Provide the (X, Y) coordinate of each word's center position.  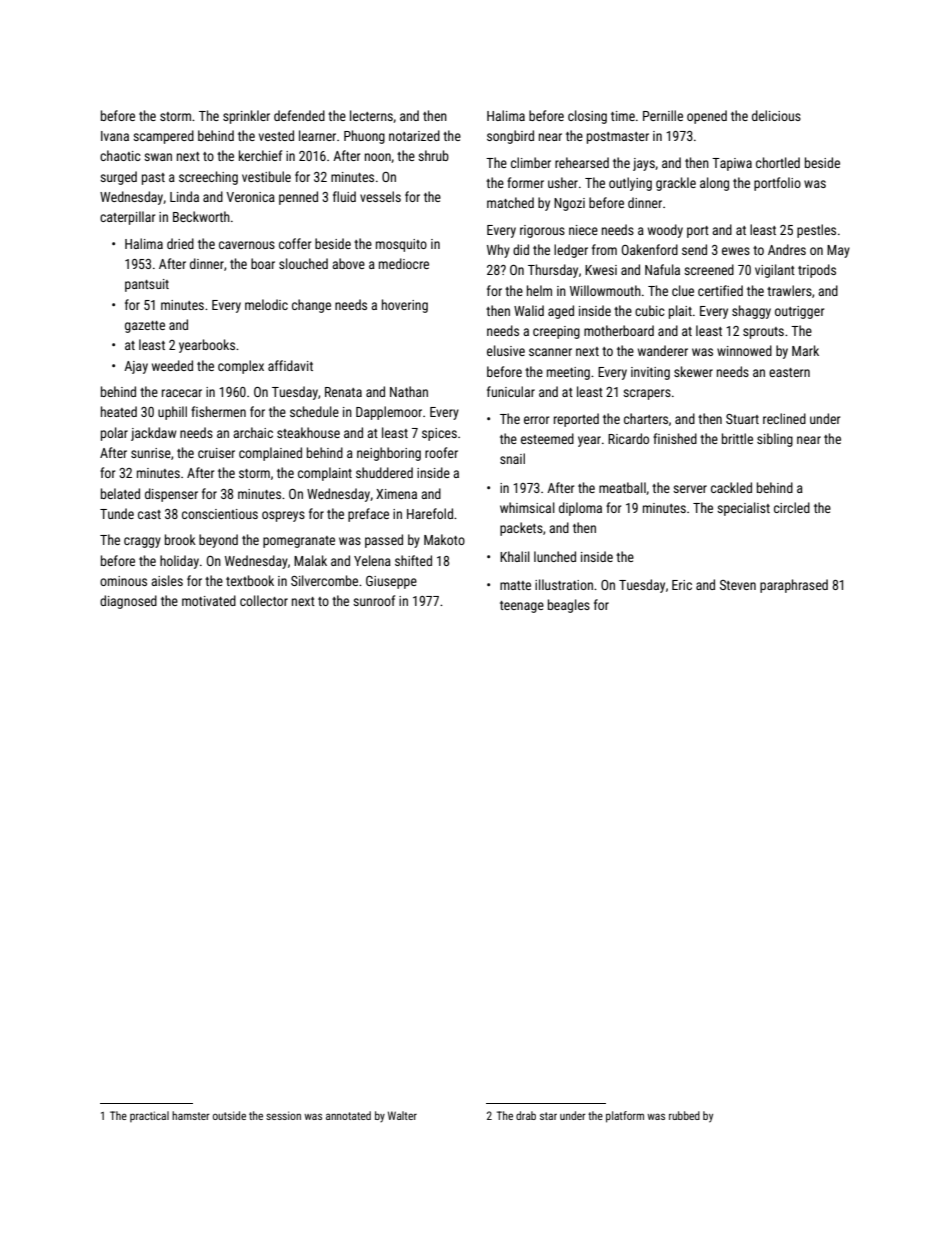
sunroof (374, 600)
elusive (506, 350)
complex (241, 367)
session (283, 1115)
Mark (805, 350)
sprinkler (246, 117)
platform (625, 1117)
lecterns (371, 115)
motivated (209, 600)
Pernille (663, 115)
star (548, 1116)
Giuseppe (391, 582)
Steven (738, 585)
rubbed (684, 1115)
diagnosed (128, 602)
